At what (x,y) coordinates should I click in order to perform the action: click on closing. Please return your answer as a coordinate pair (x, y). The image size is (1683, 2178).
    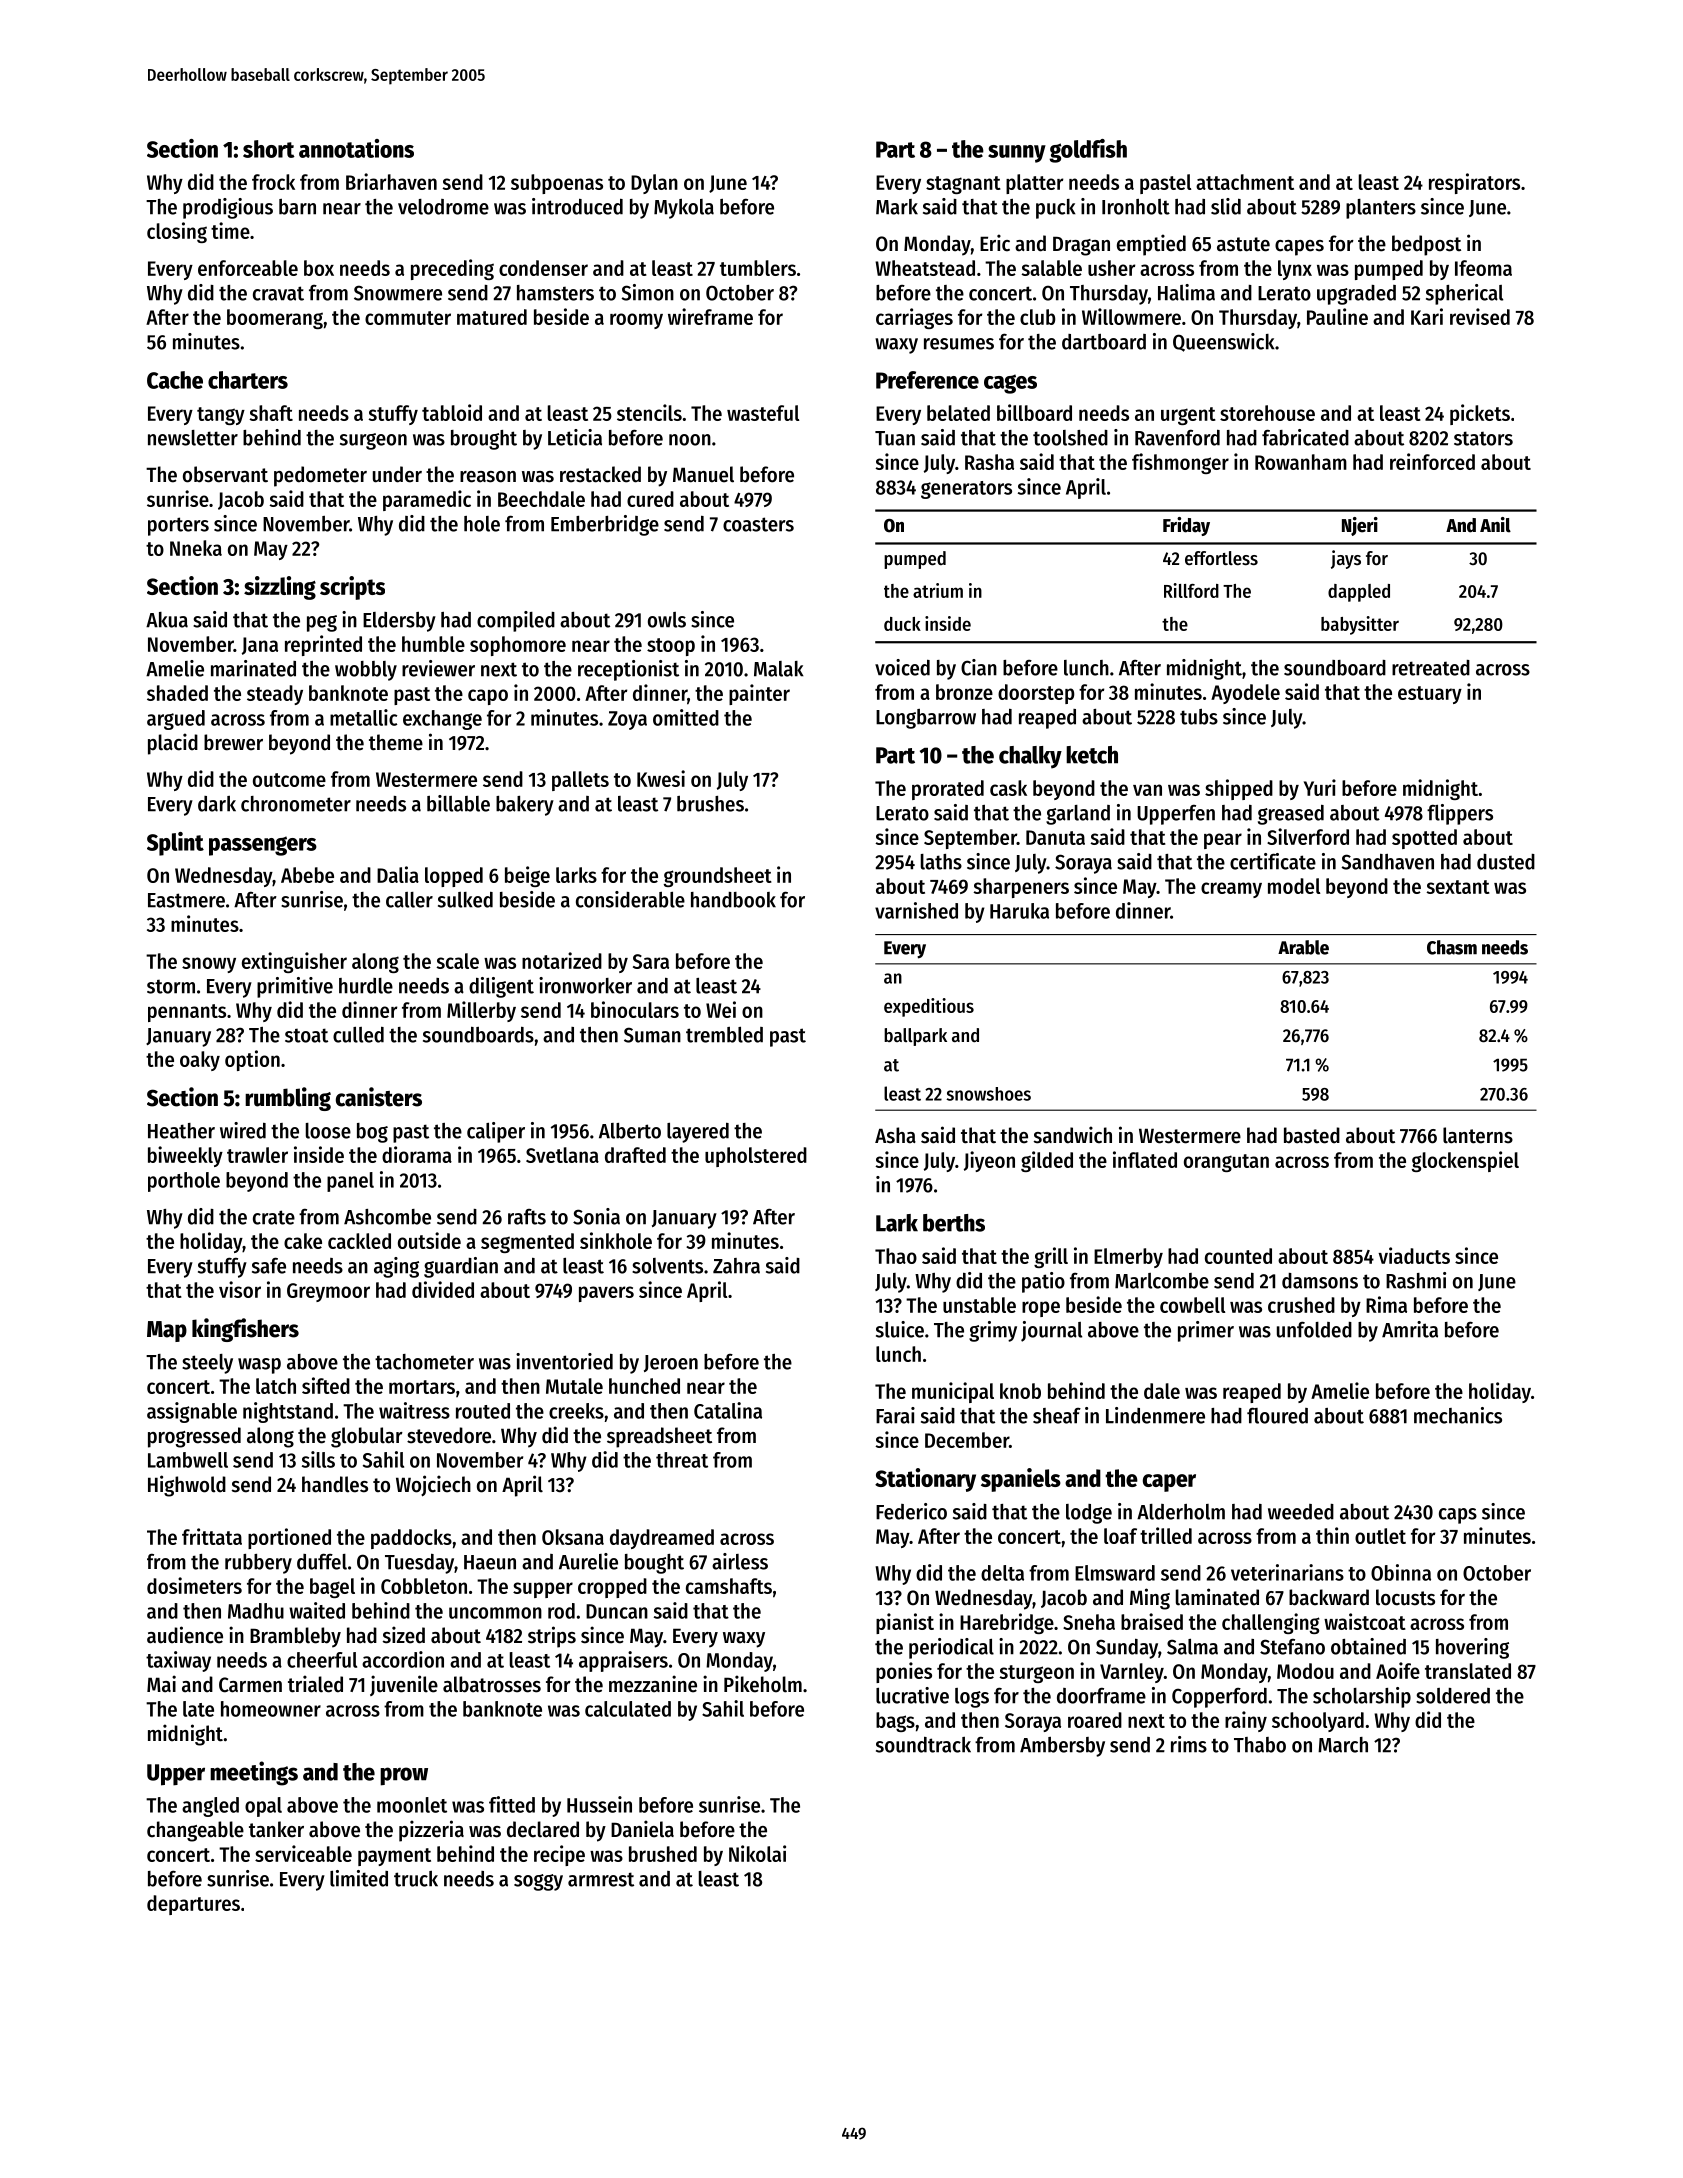
    Looking at the image, I should click on (177, 232).
